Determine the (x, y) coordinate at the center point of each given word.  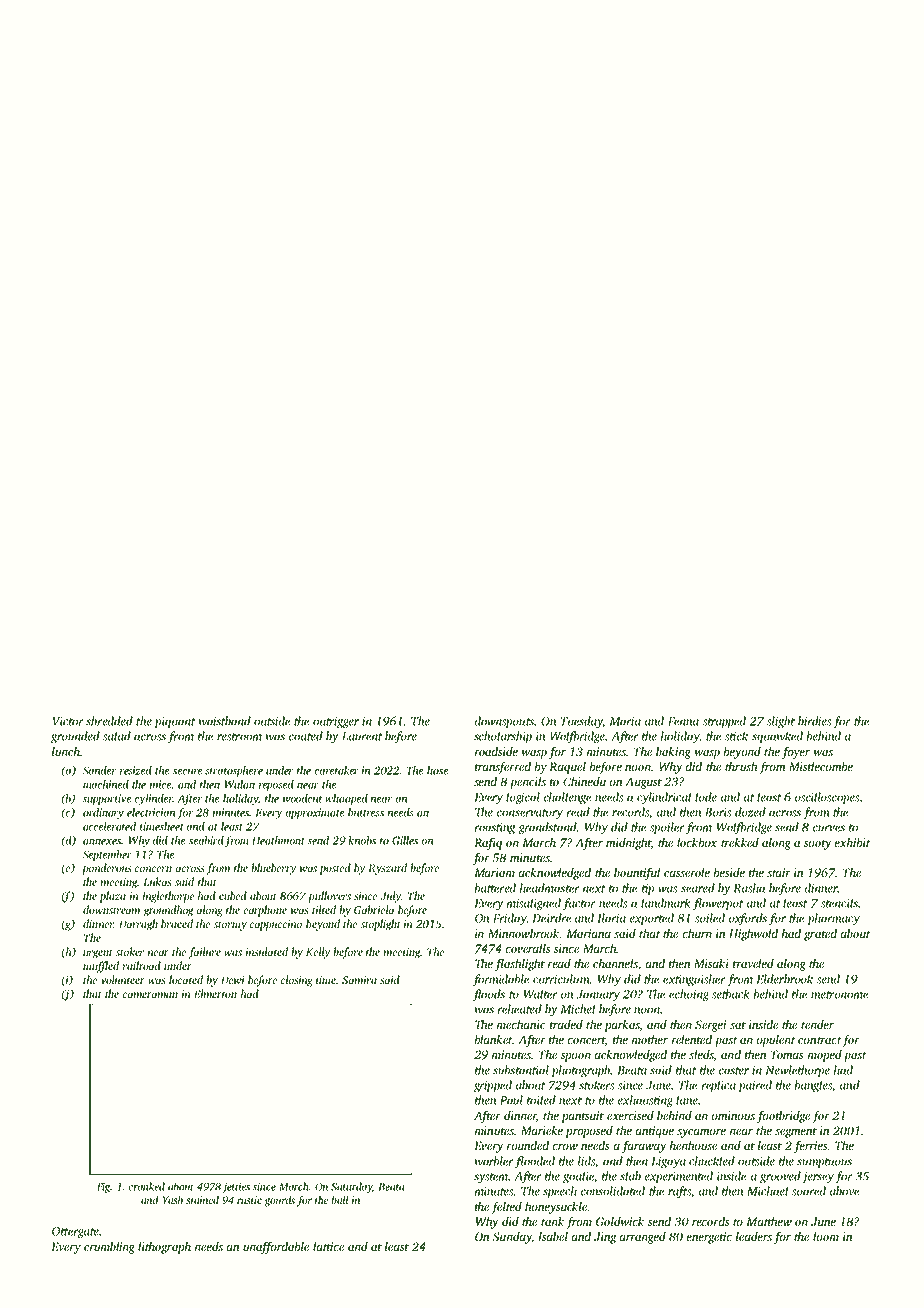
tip (648, 889)
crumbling (109, 1248)
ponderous (107, 869)
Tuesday (582, 722)
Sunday (512, 1238)
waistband (225, 721)
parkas (622, 1026)
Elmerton (215, 993)
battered (495, 888)
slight (781, 722)
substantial (521, 1070)
